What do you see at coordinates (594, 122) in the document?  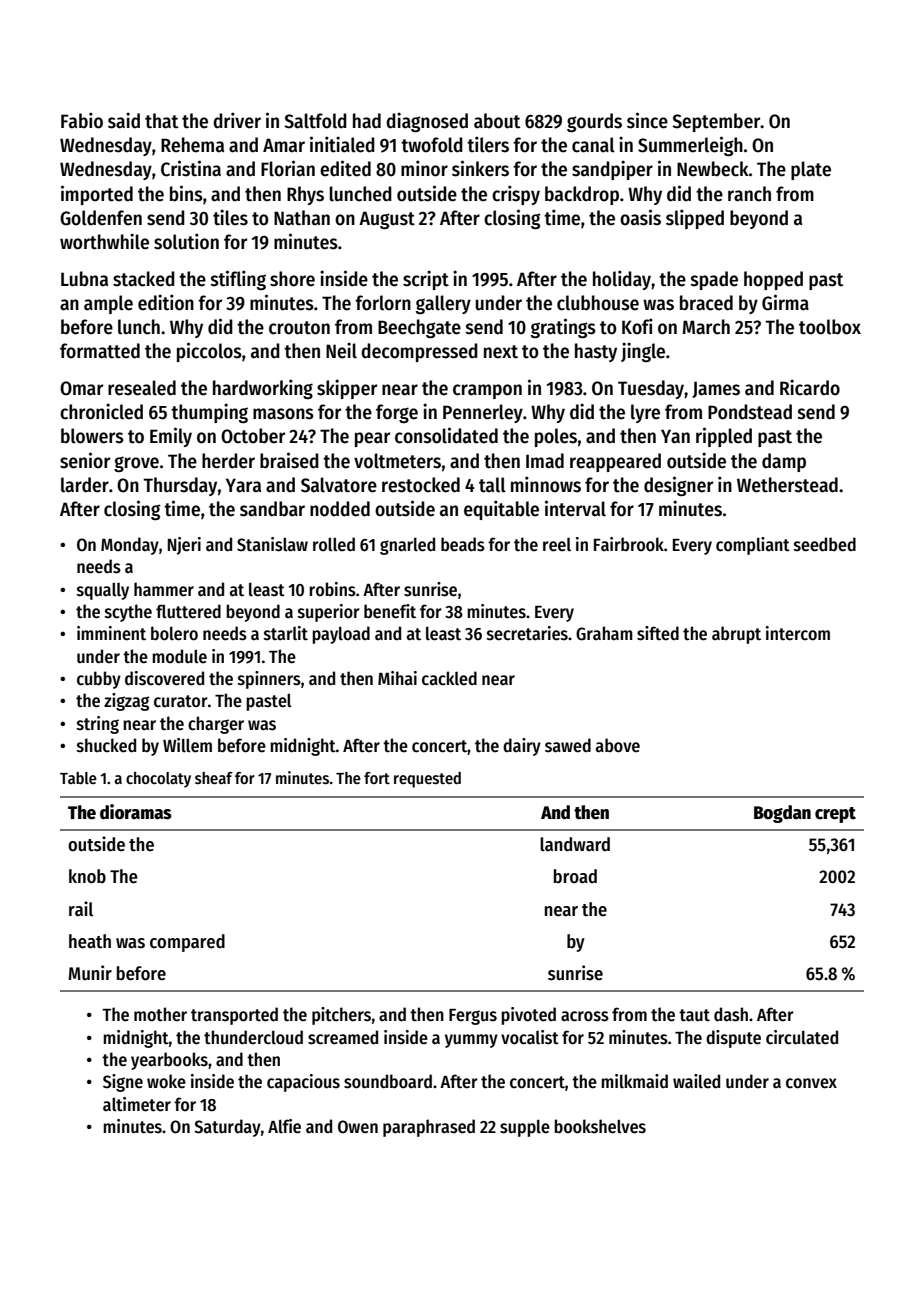 I see `gourds` at bounding box center [594, 122].
